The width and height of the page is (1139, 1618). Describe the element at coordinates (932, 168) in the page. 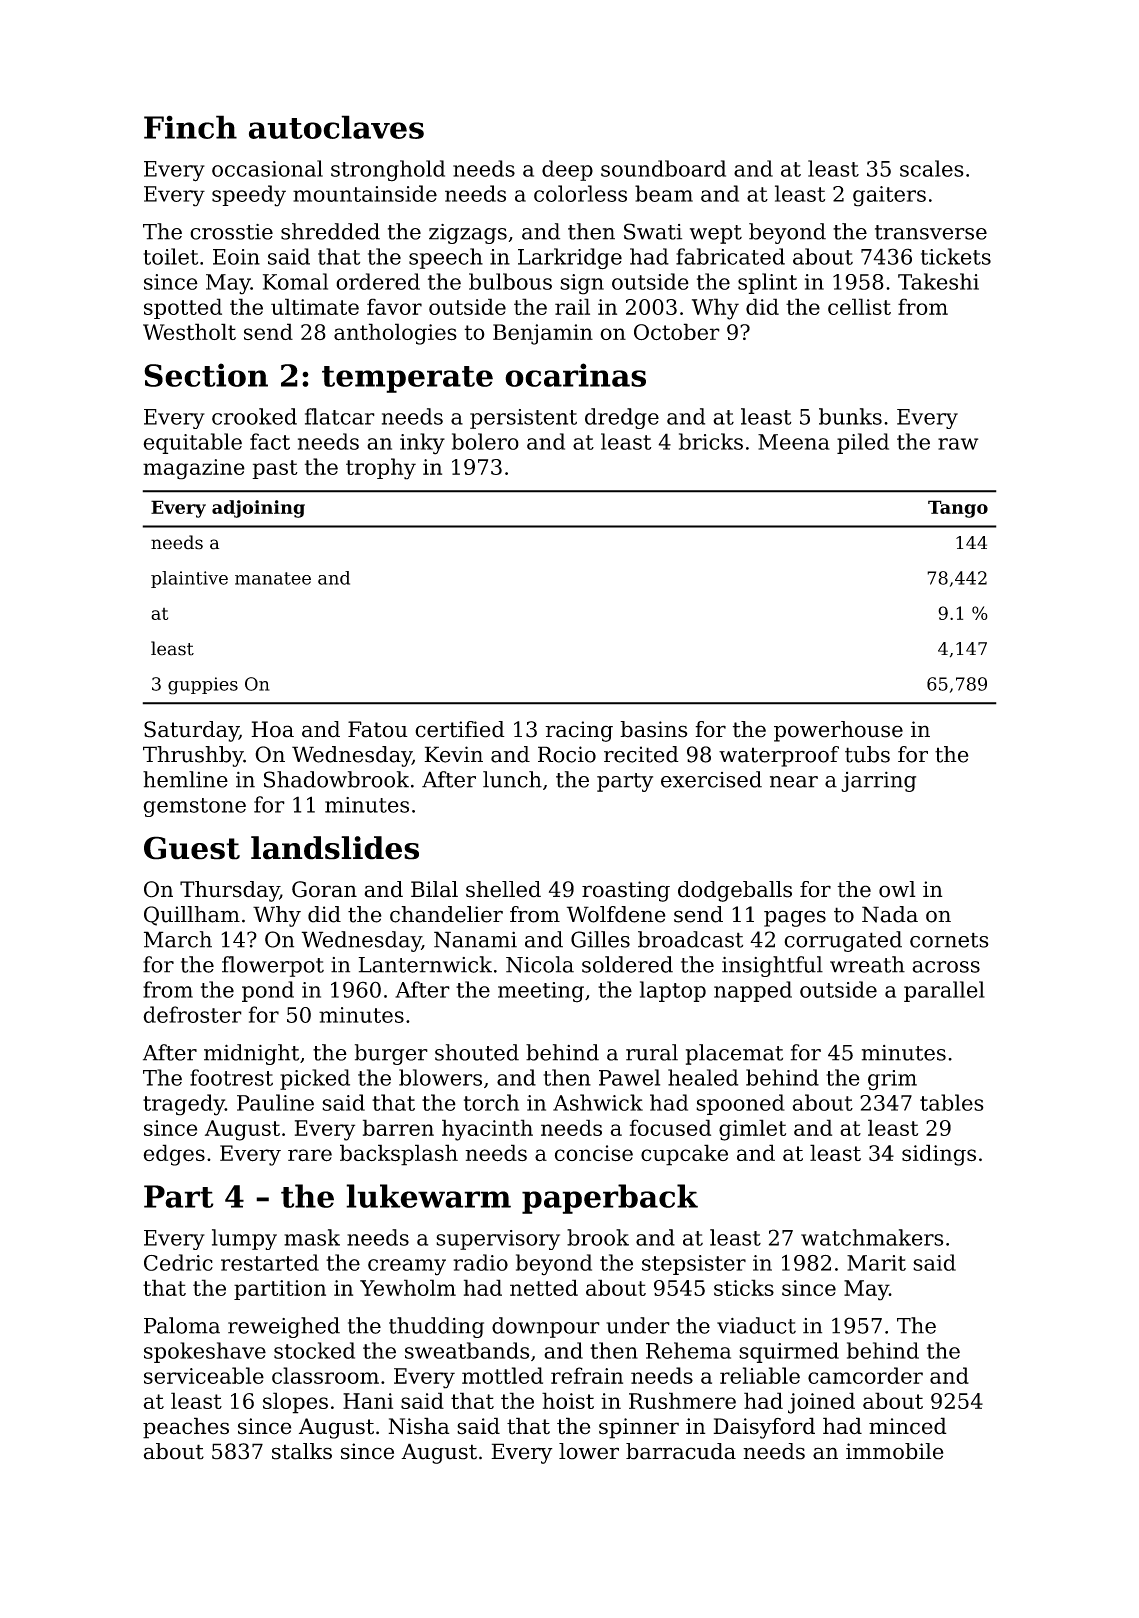

I see `scales` at that location.
